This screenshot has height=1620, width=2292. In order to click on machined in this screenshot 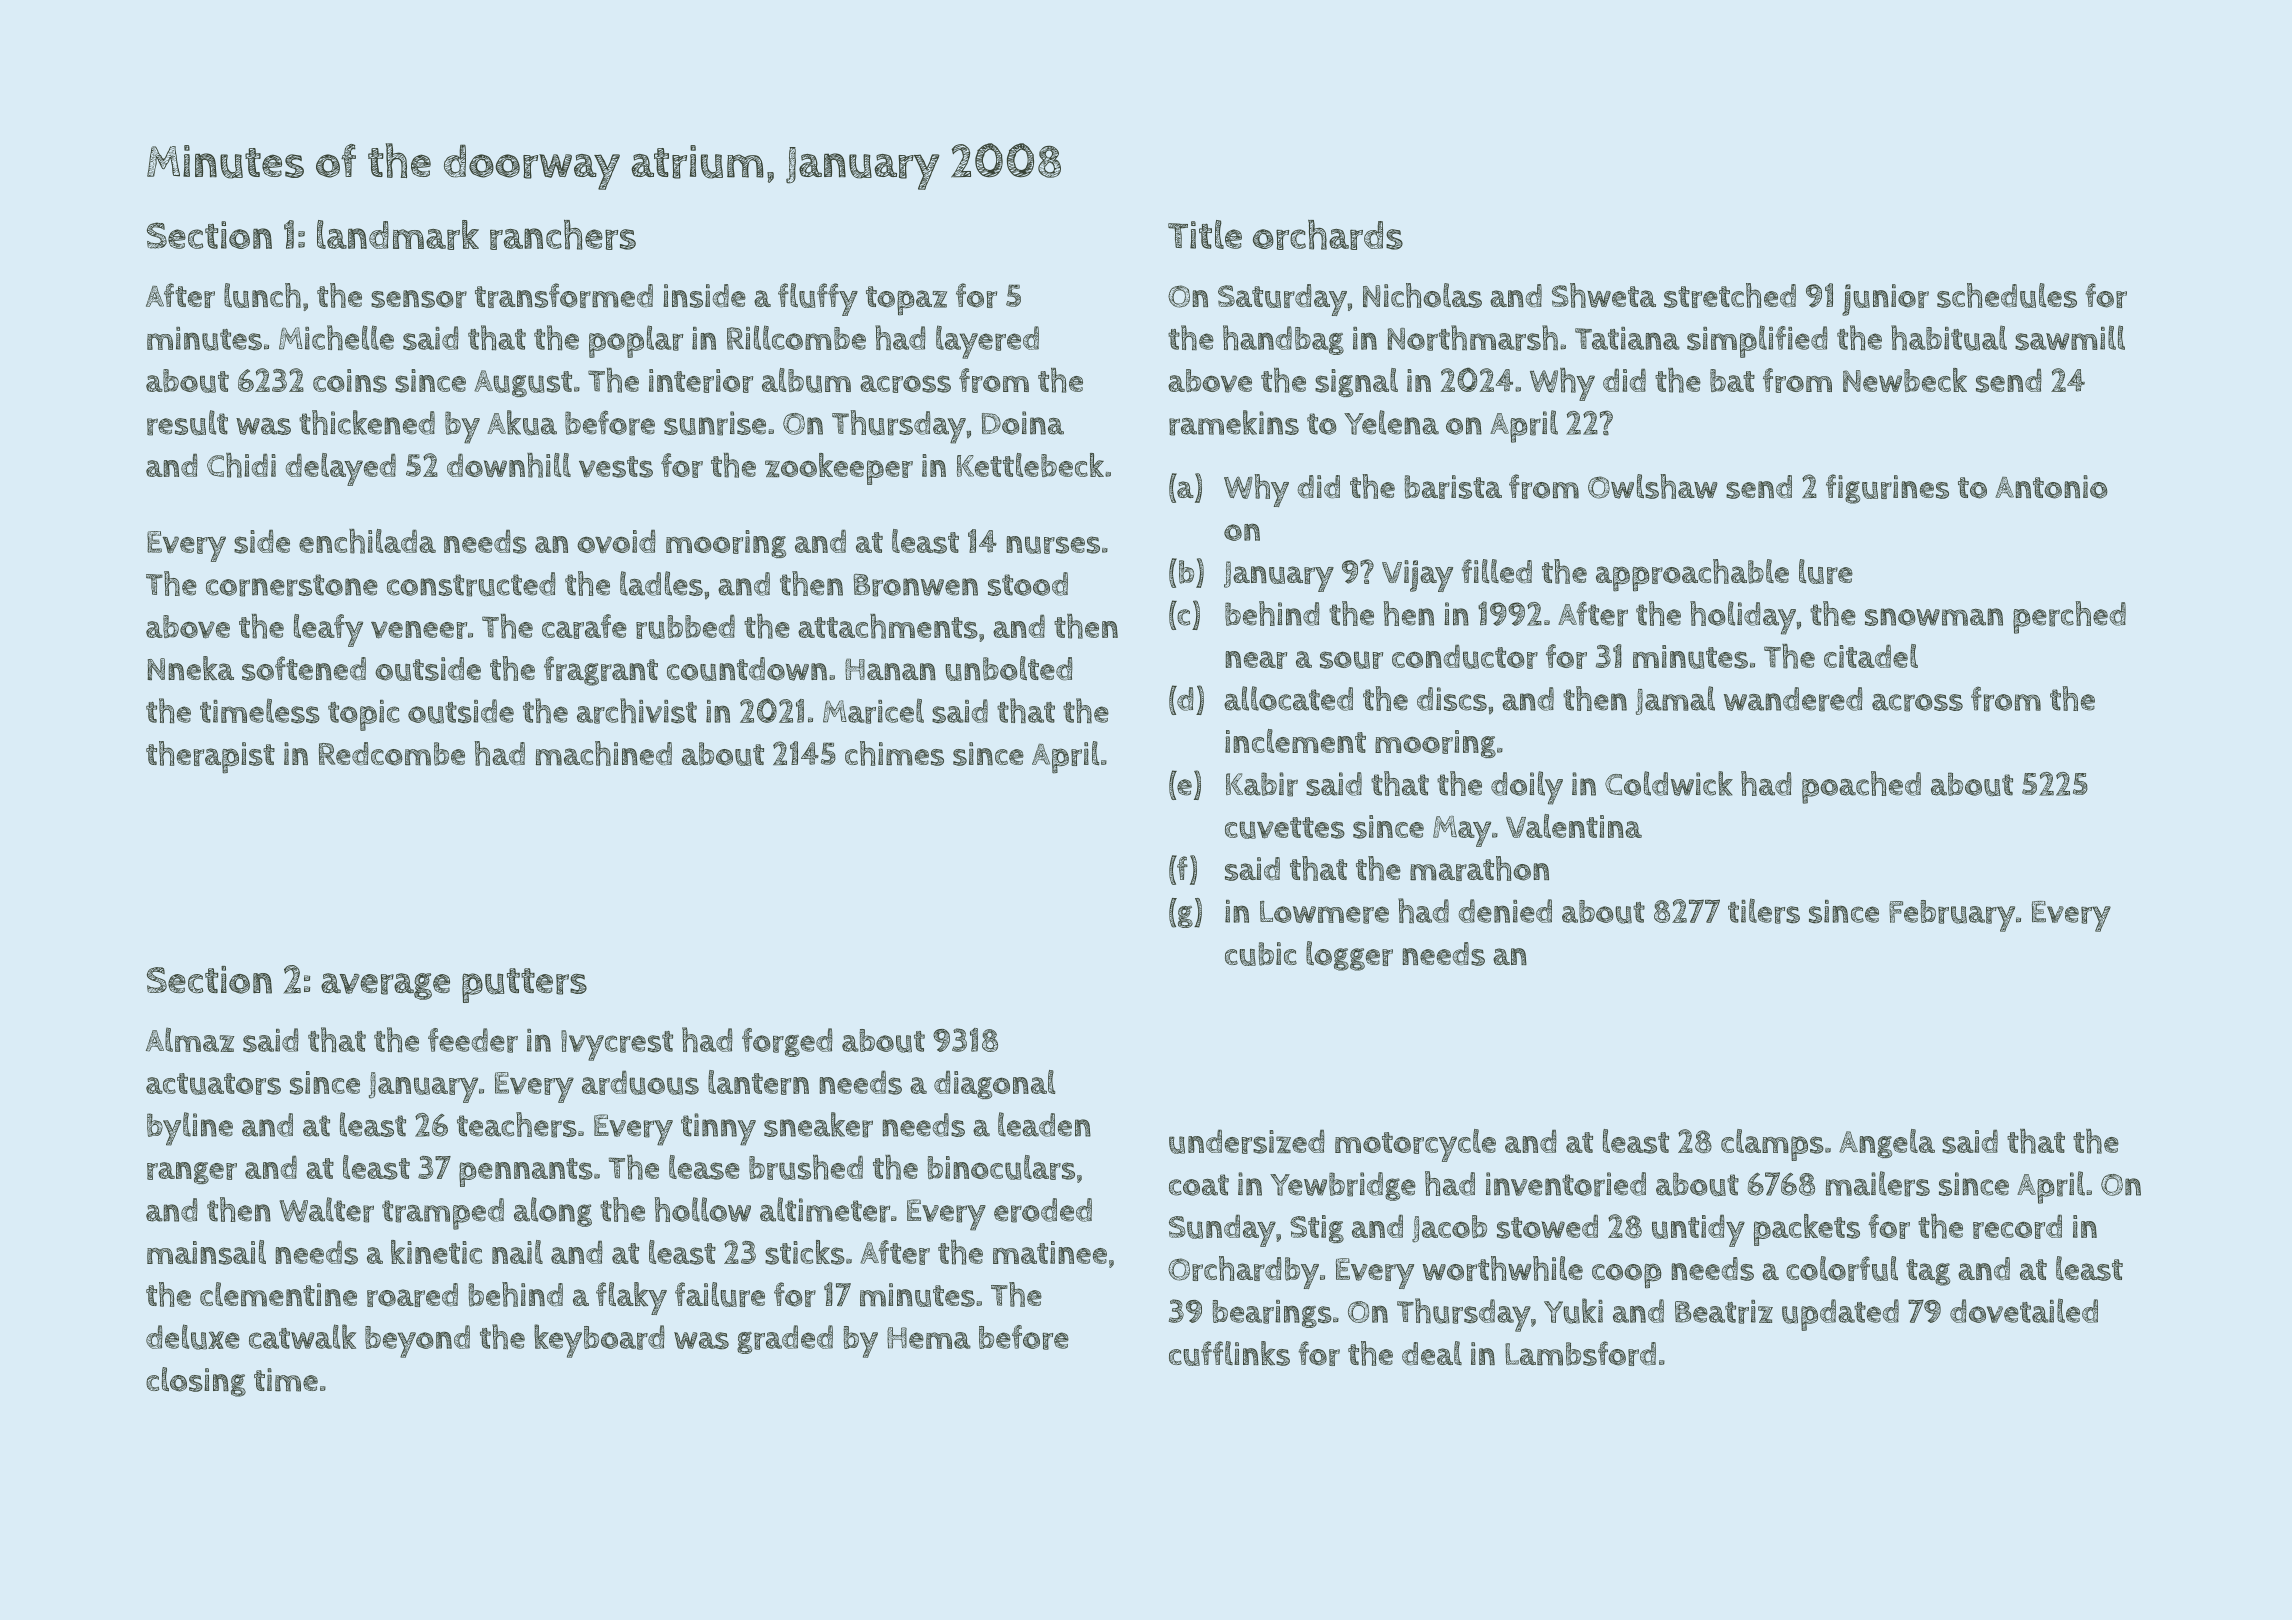, I will do `click(604, 753)`.
